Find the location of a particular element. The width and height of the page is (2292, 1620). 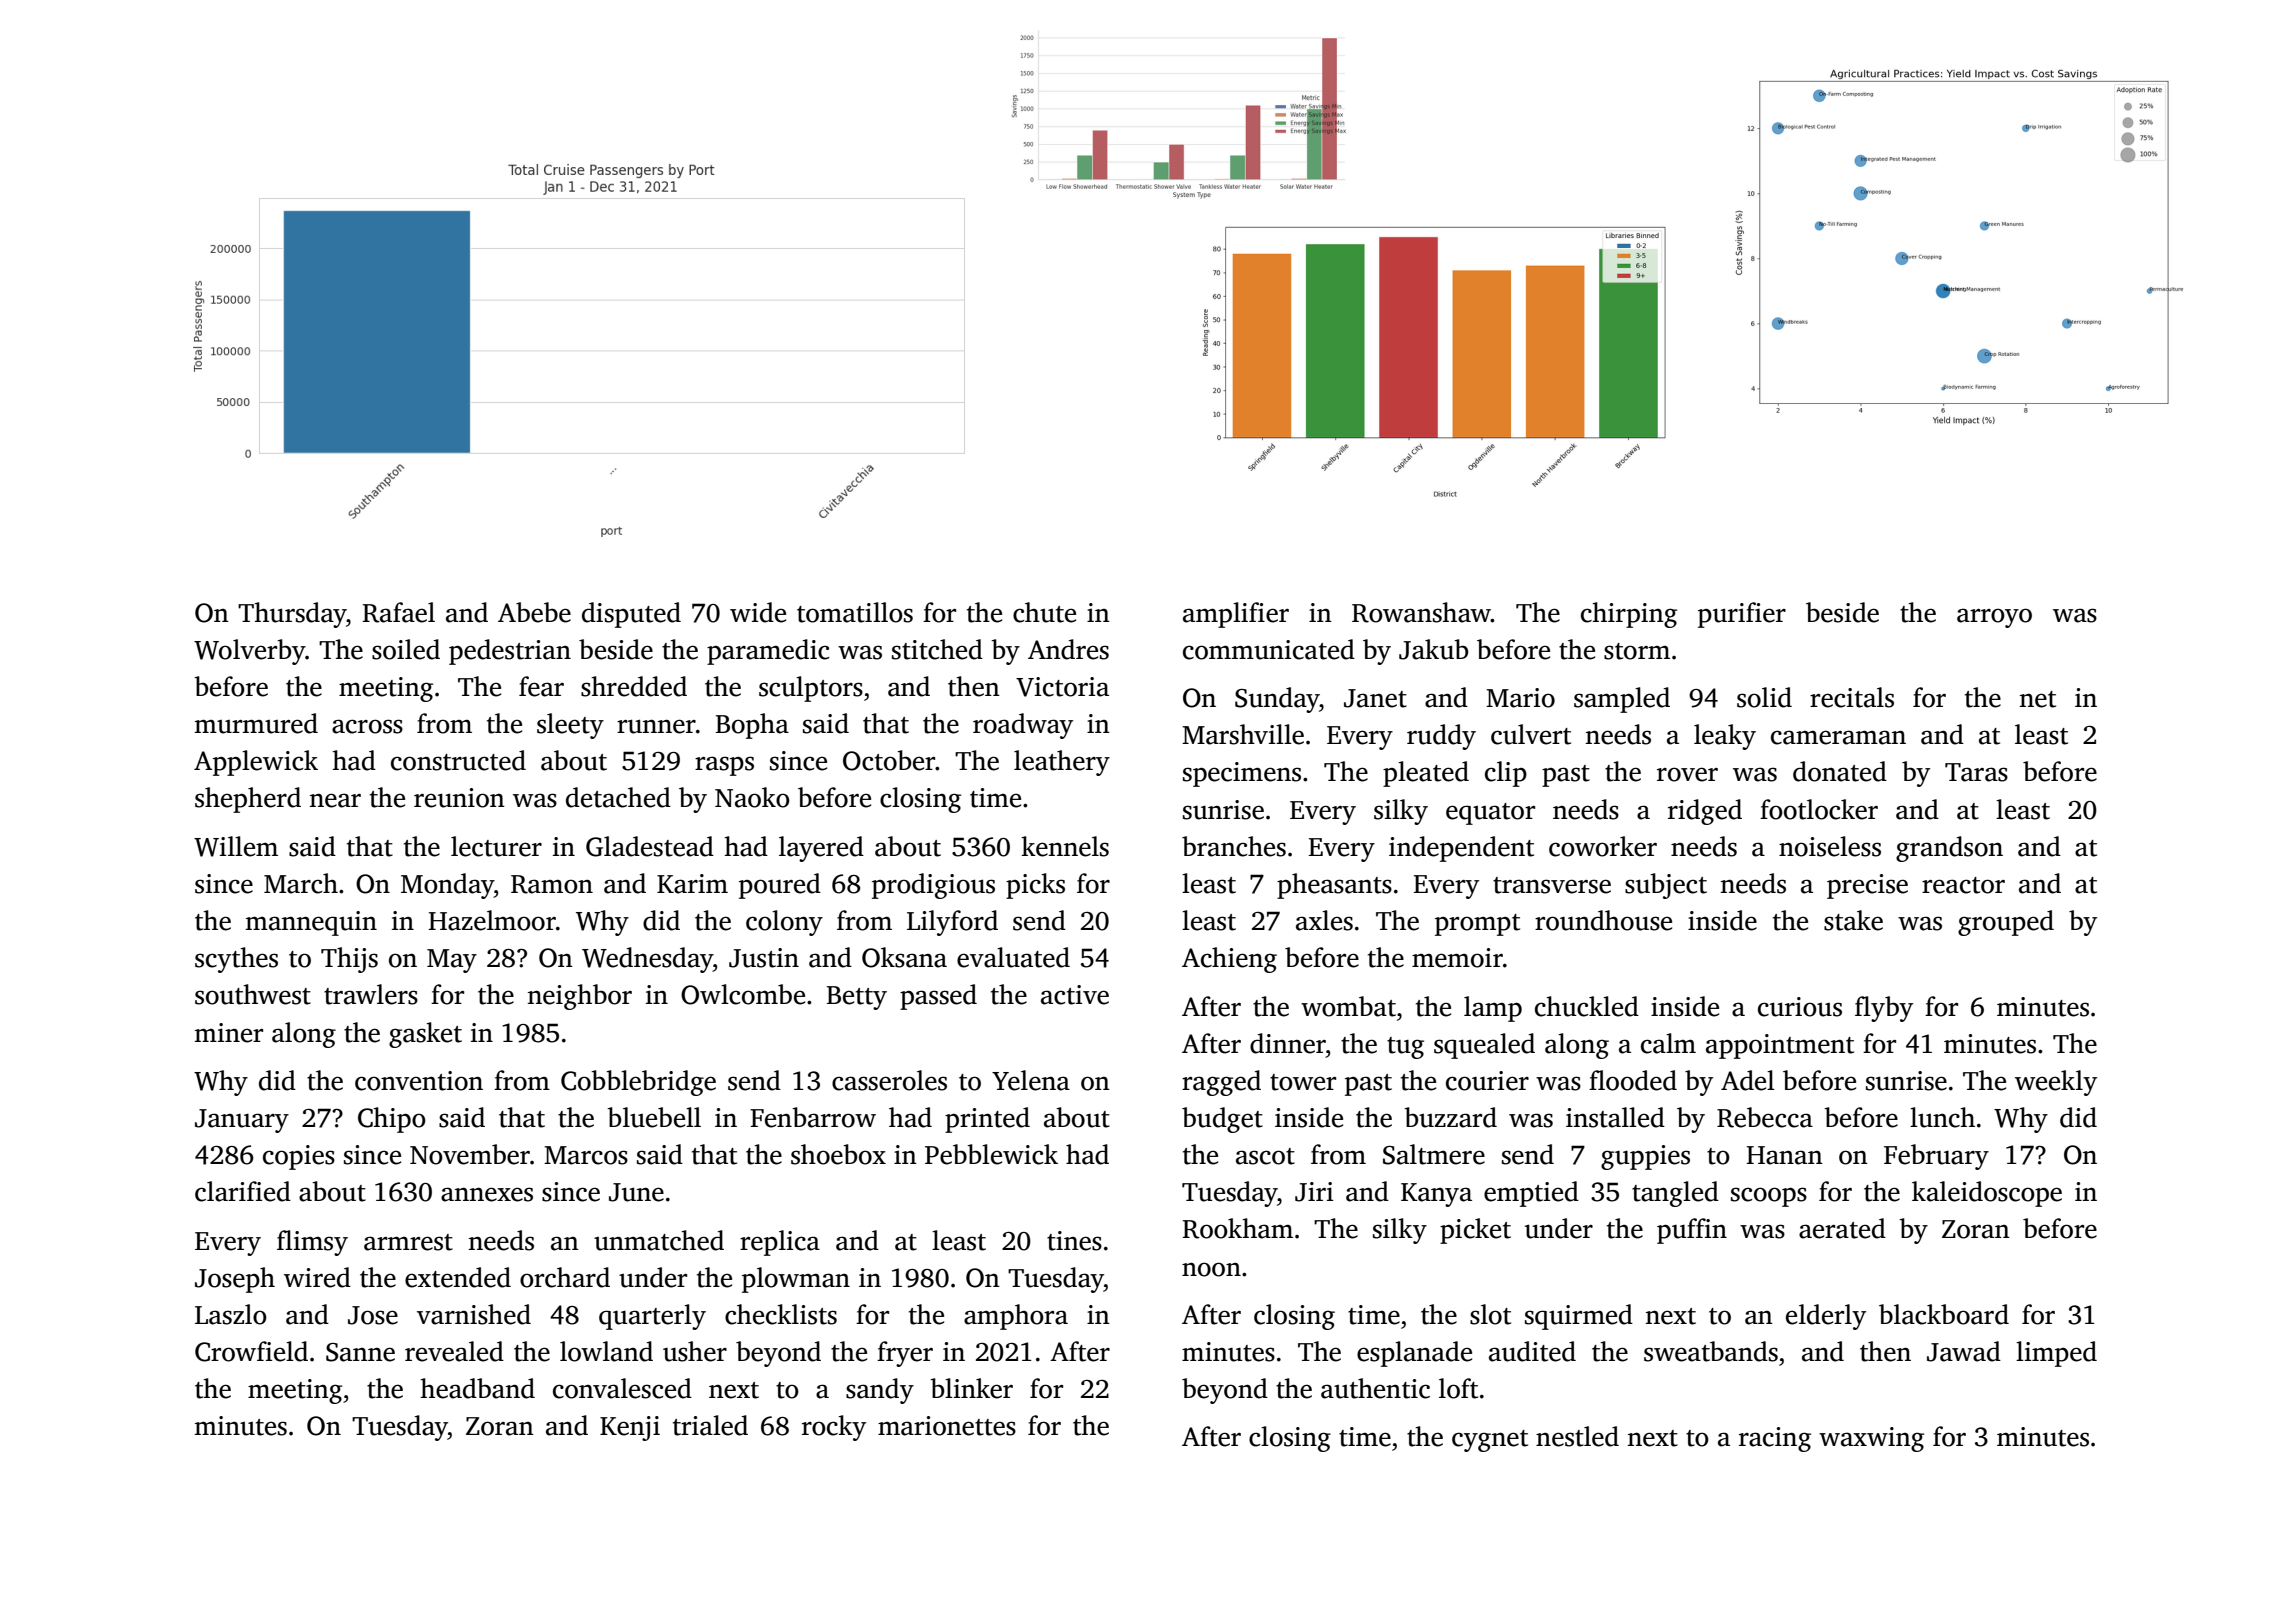

Rafael is located at coordinates (399, 612).
